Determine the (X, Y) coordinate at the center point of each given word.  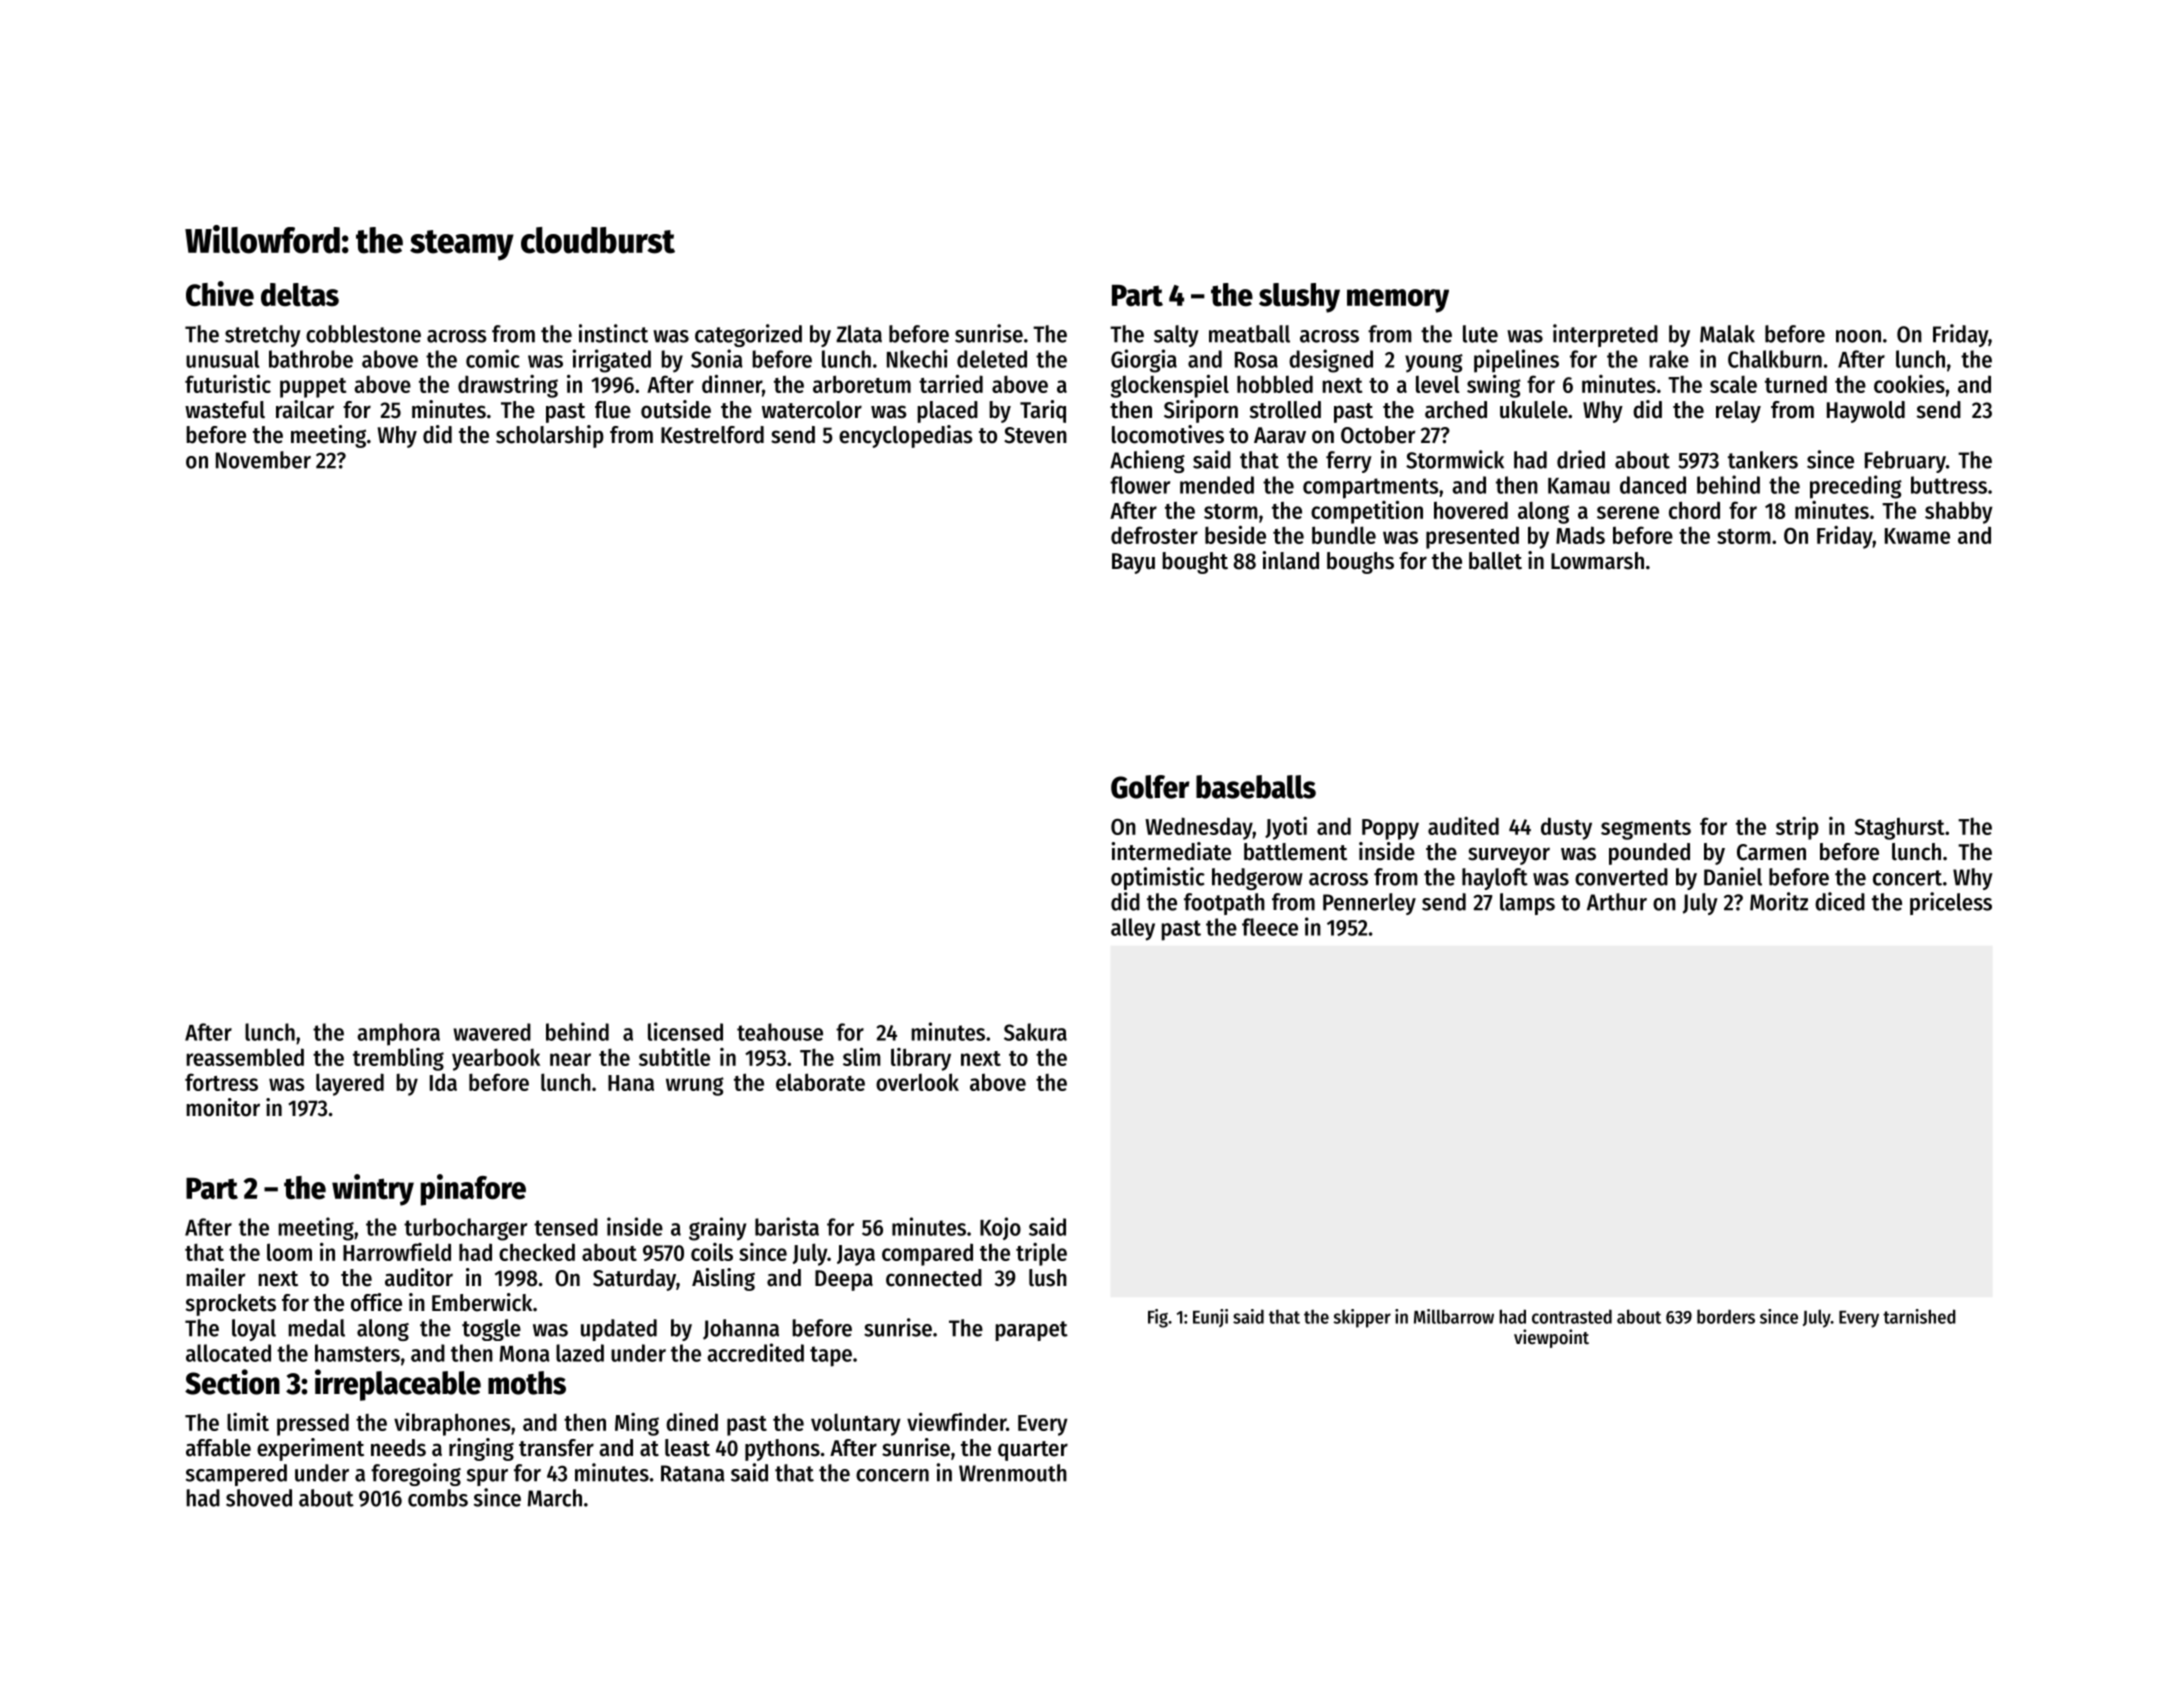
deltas (300, 295)
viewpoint (1551, 1338)
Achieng (1147, 461)
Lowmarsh (1597, 561)
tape (831, 1356)
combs (438, 1498)
